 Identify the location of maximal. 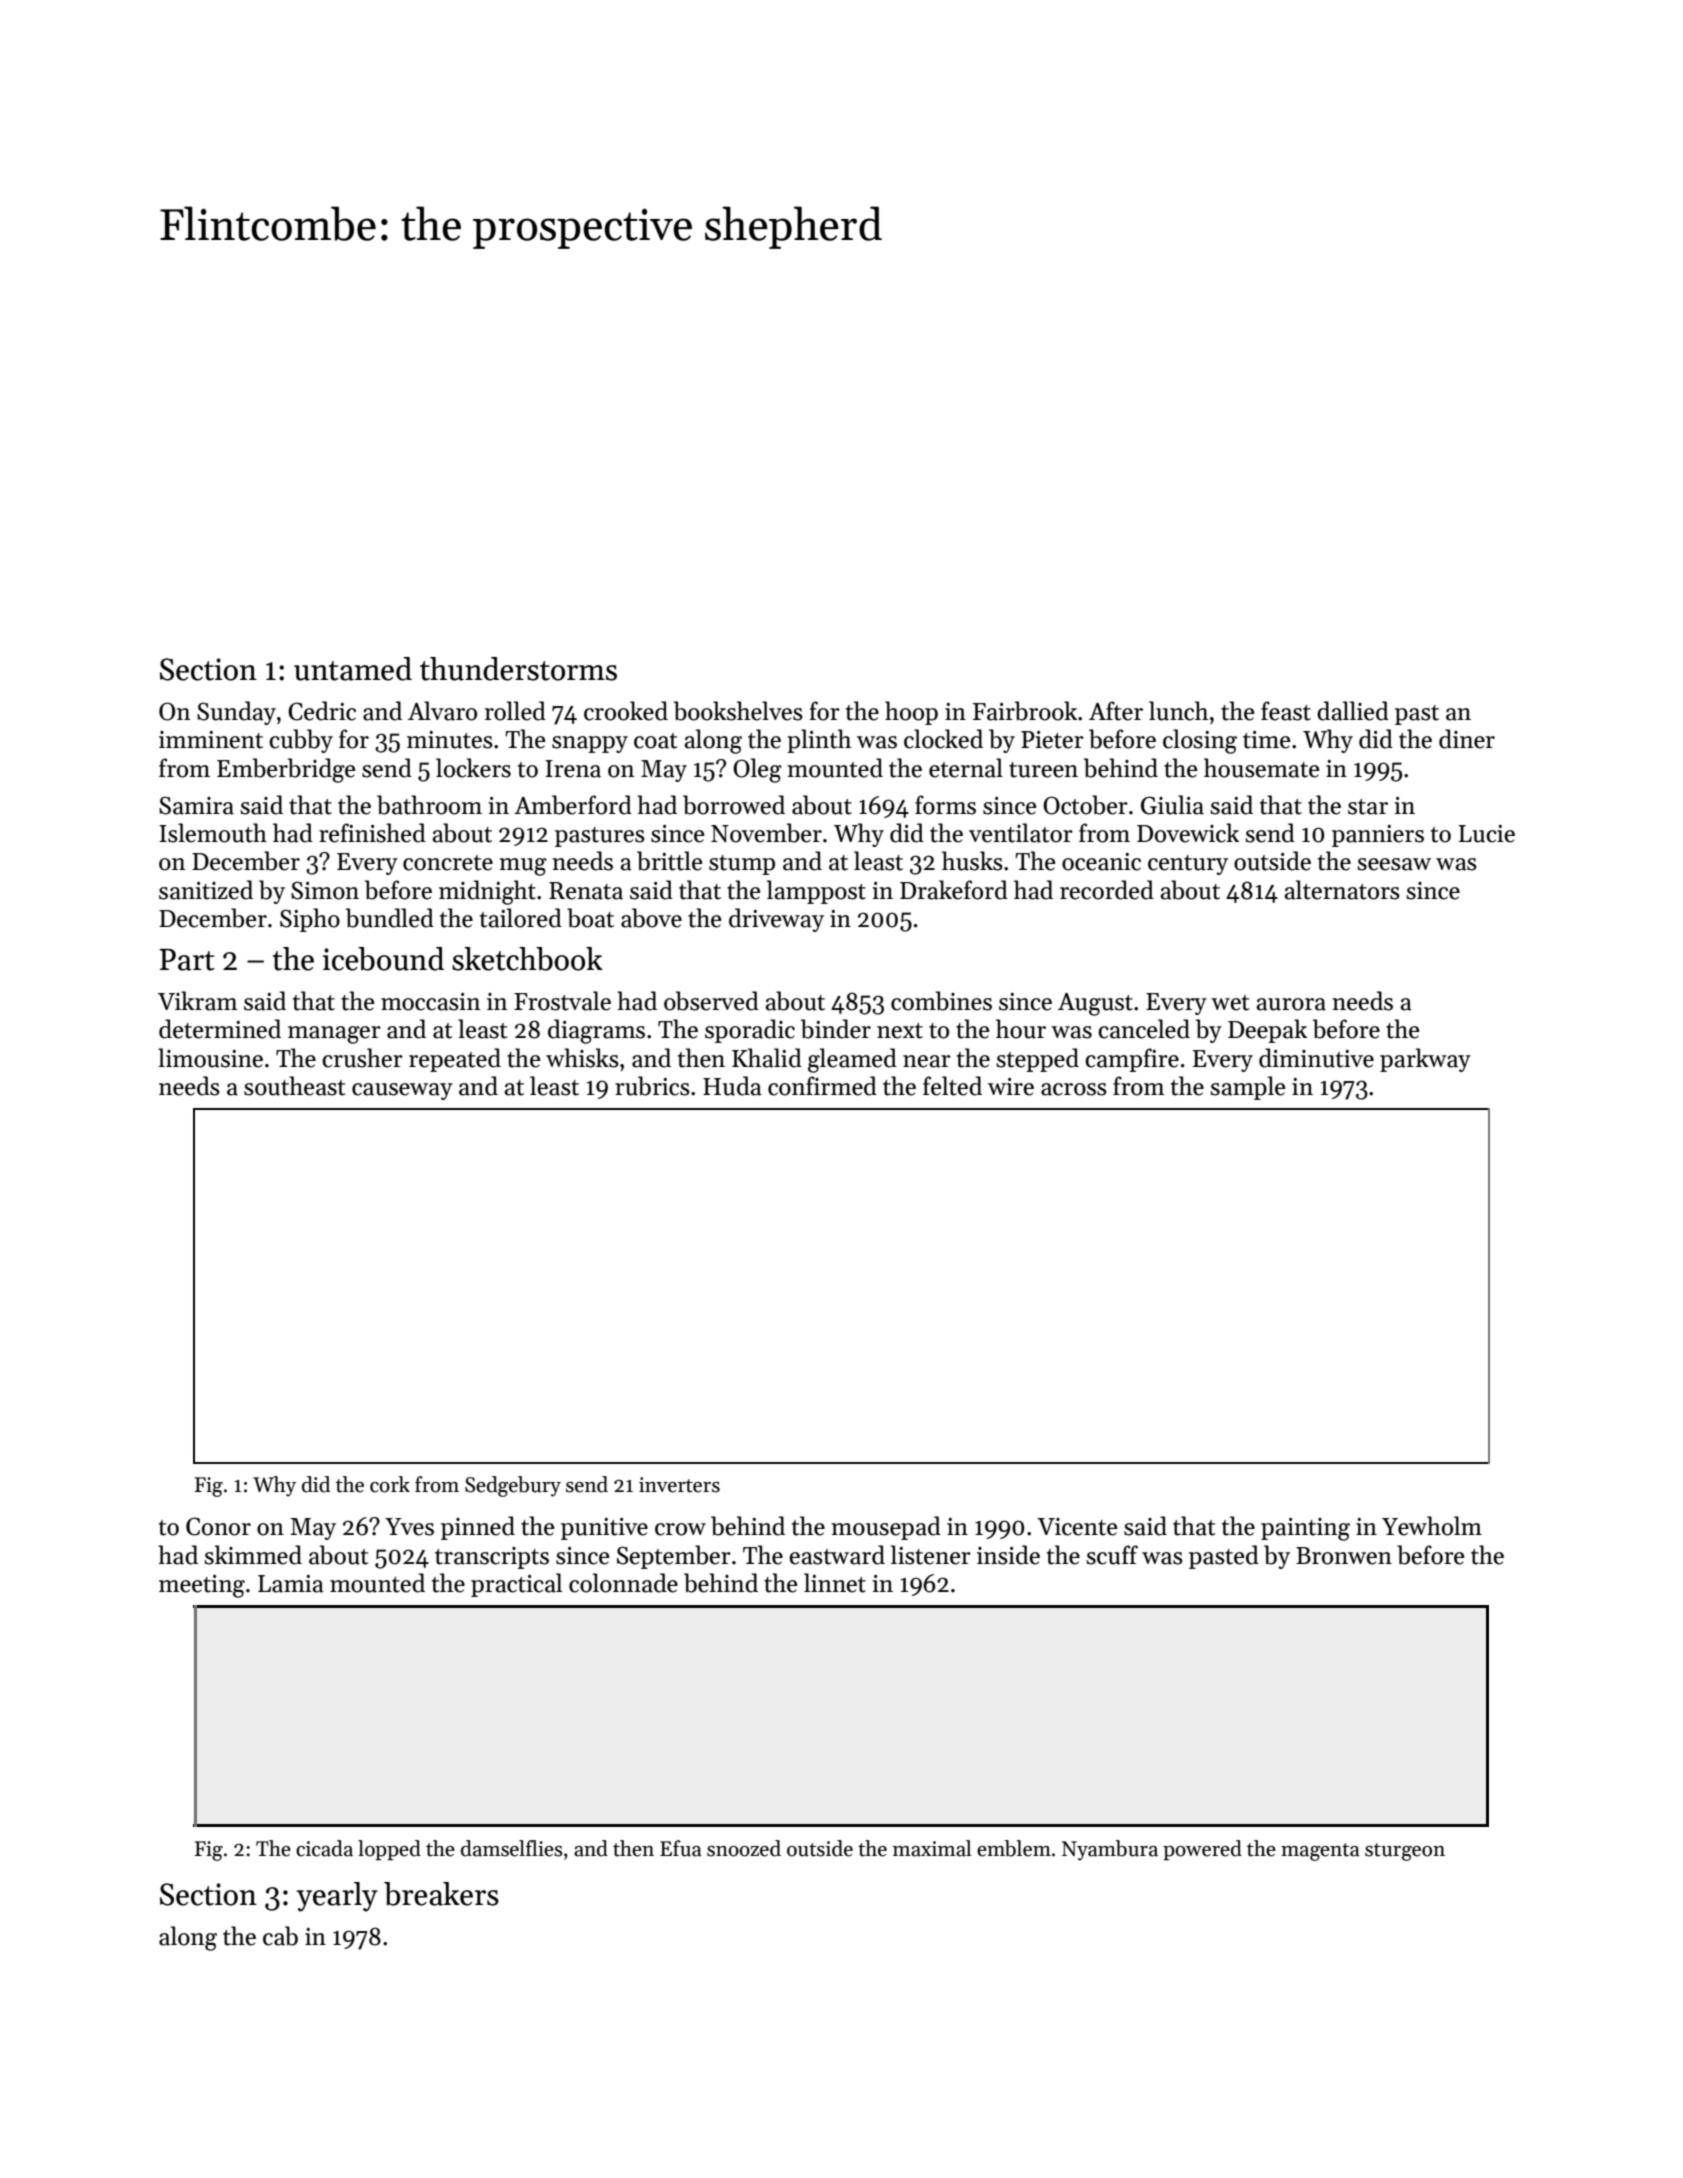
(932, 1848).
